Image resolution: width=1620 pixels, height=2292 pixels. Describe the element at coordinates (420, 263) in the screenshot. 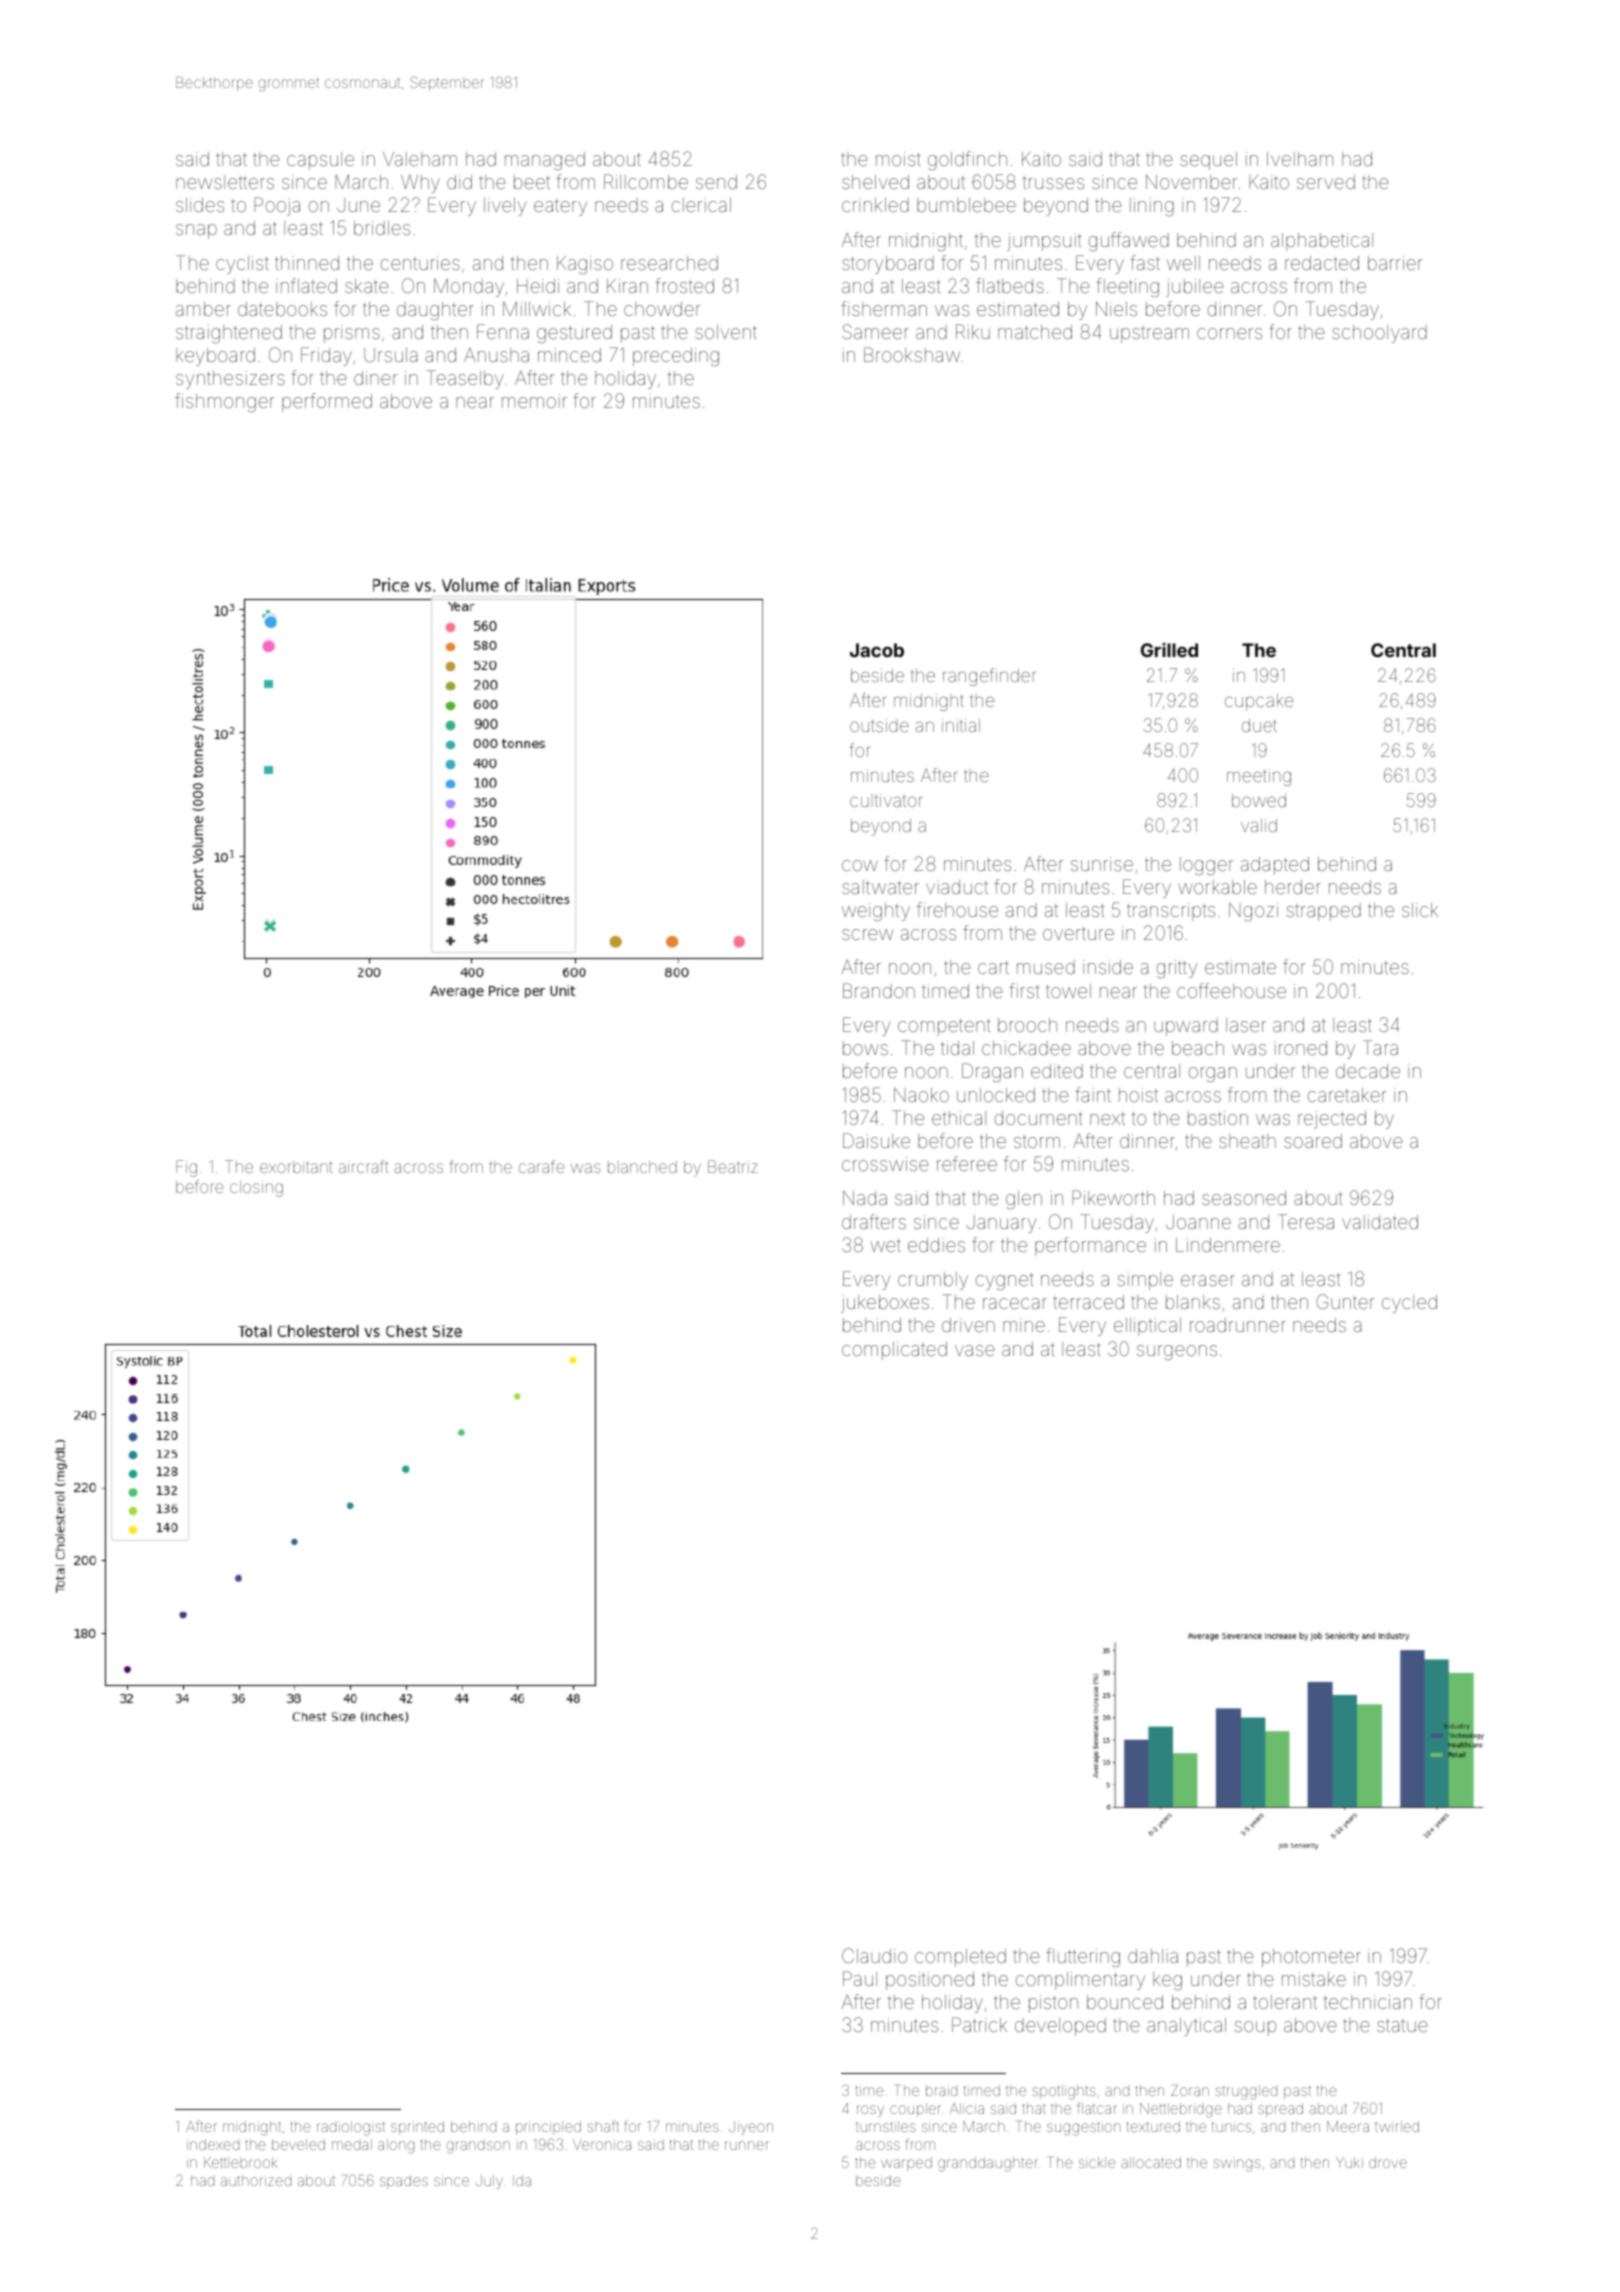

I see `centuries` at that location.
